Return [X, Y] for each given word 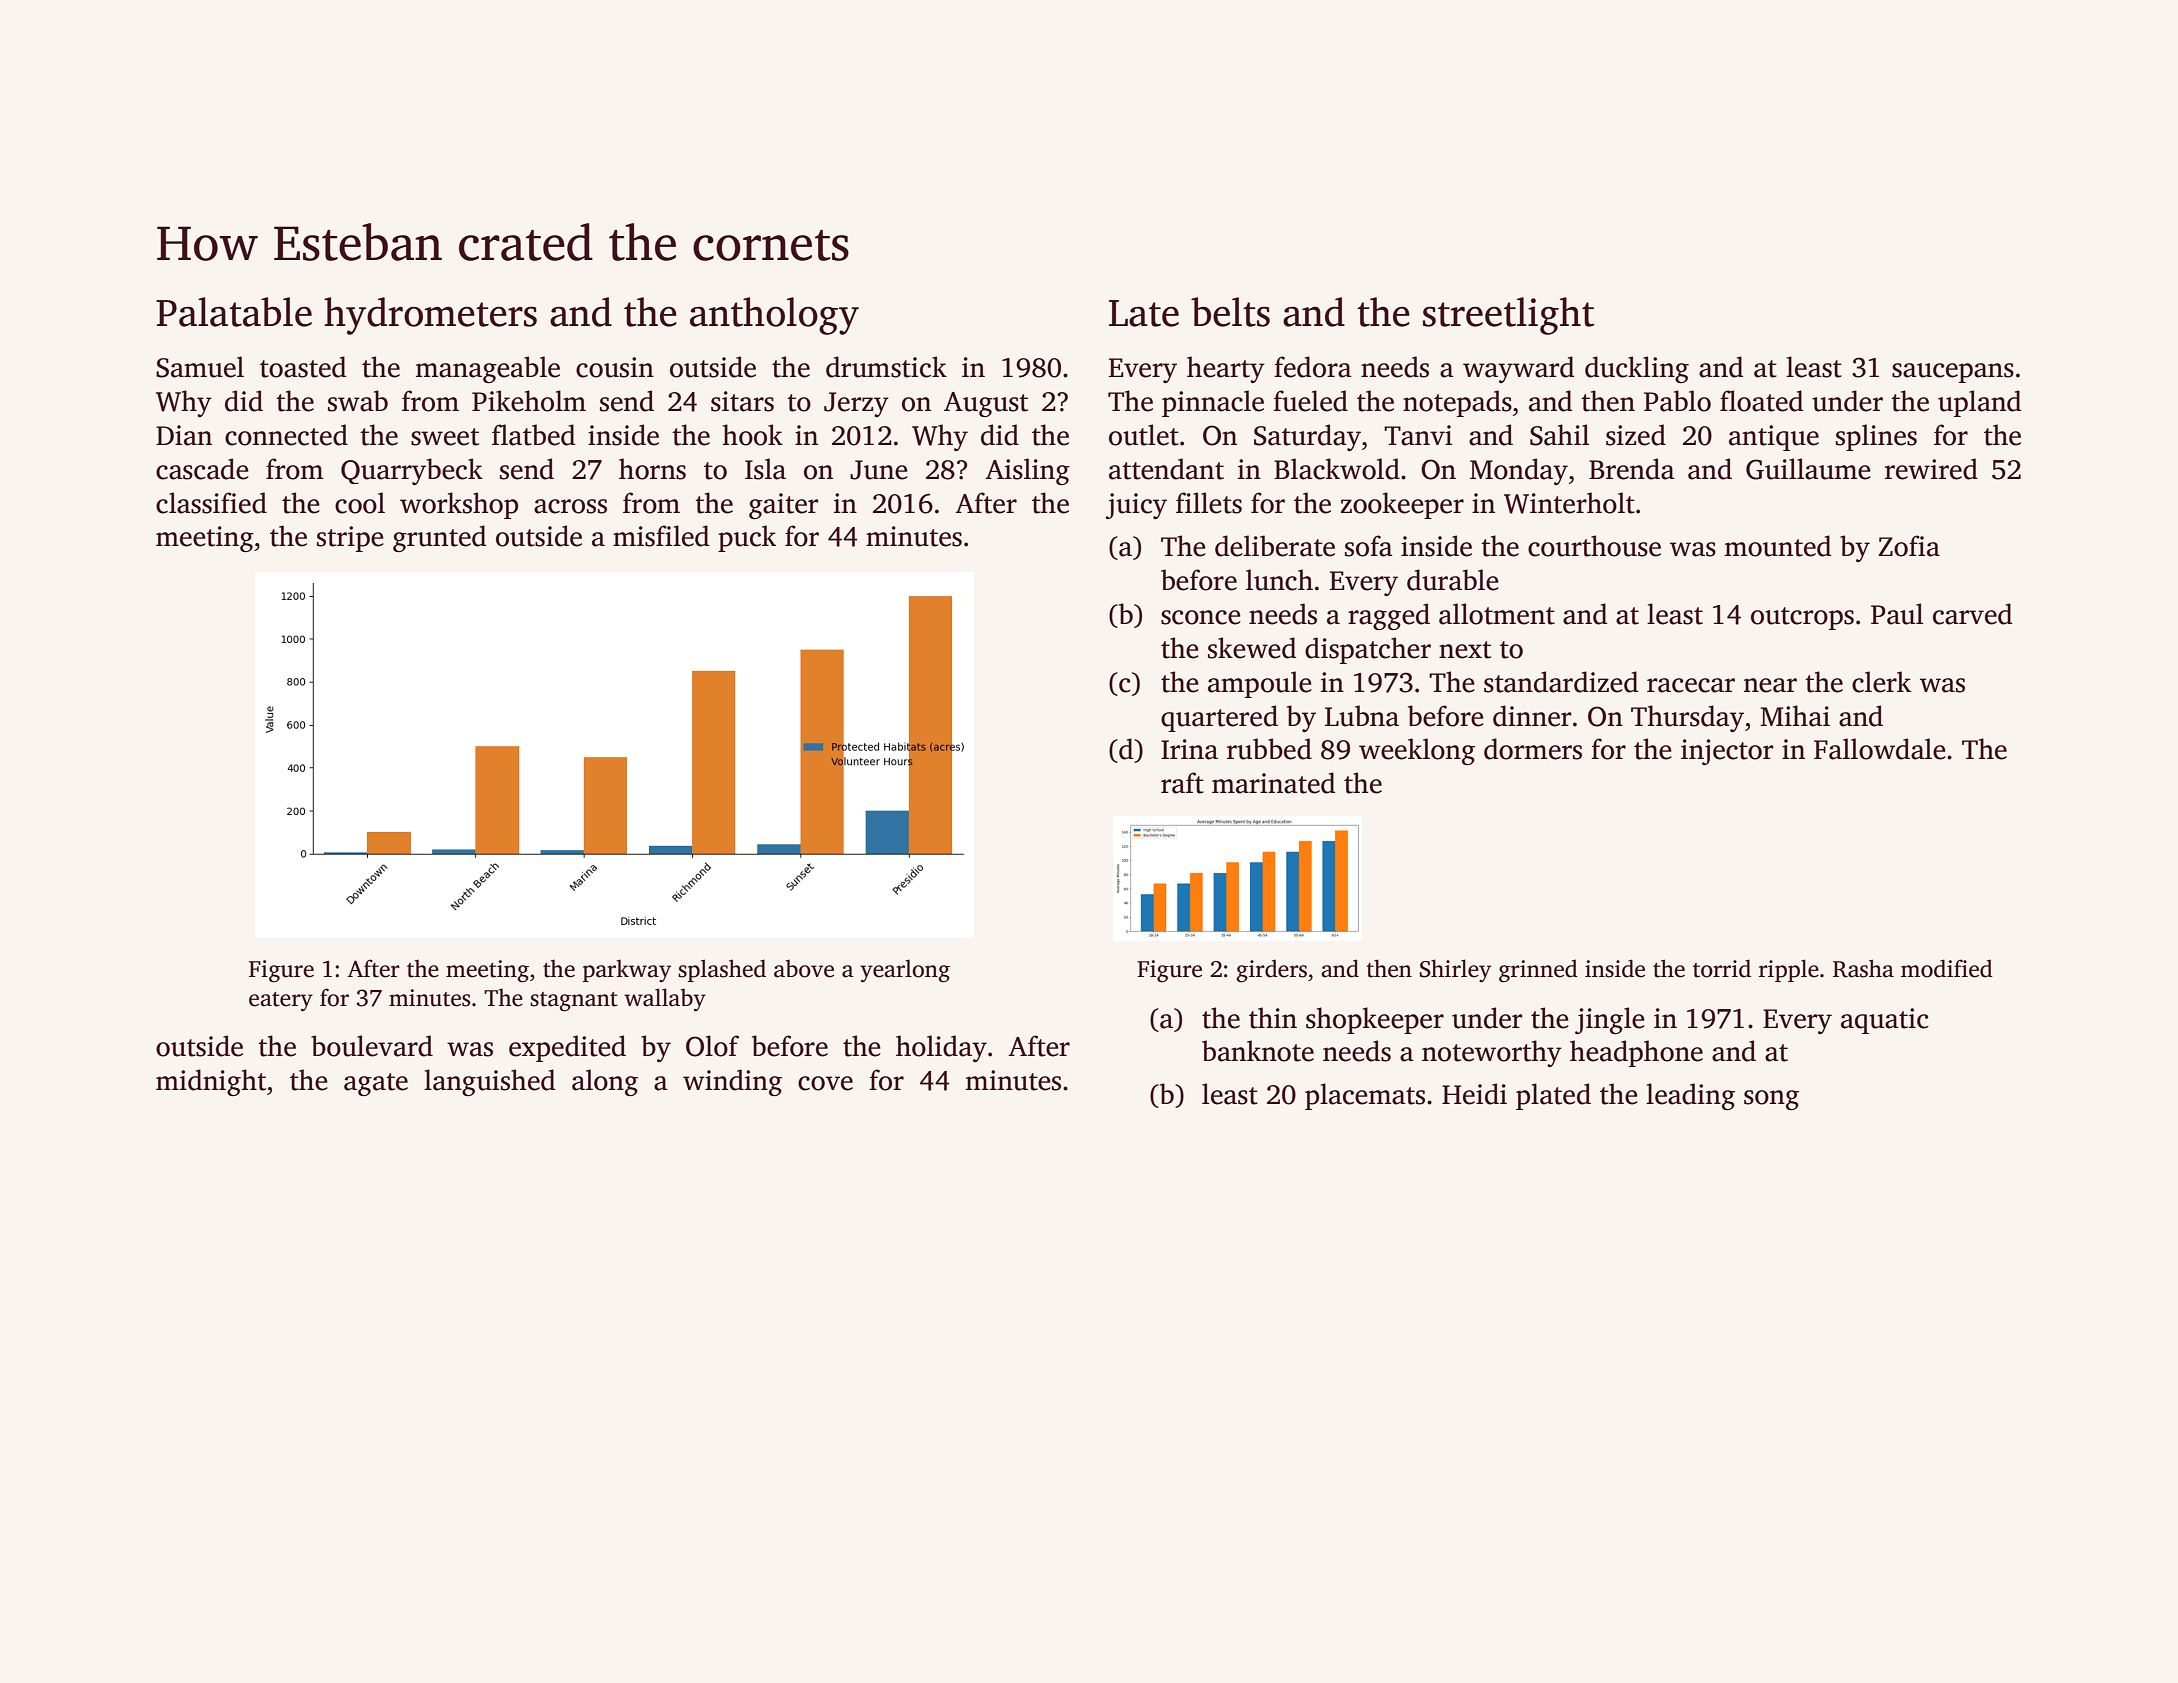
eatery [281, 1002]
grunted [439, 538]
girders [1271, 971]
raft [1182, 783]
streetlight [1509, 316]
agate [376, 1084]
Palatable [234, 312]
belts [1230, 312]
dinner [1532, 716]
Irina [1189, 749]
